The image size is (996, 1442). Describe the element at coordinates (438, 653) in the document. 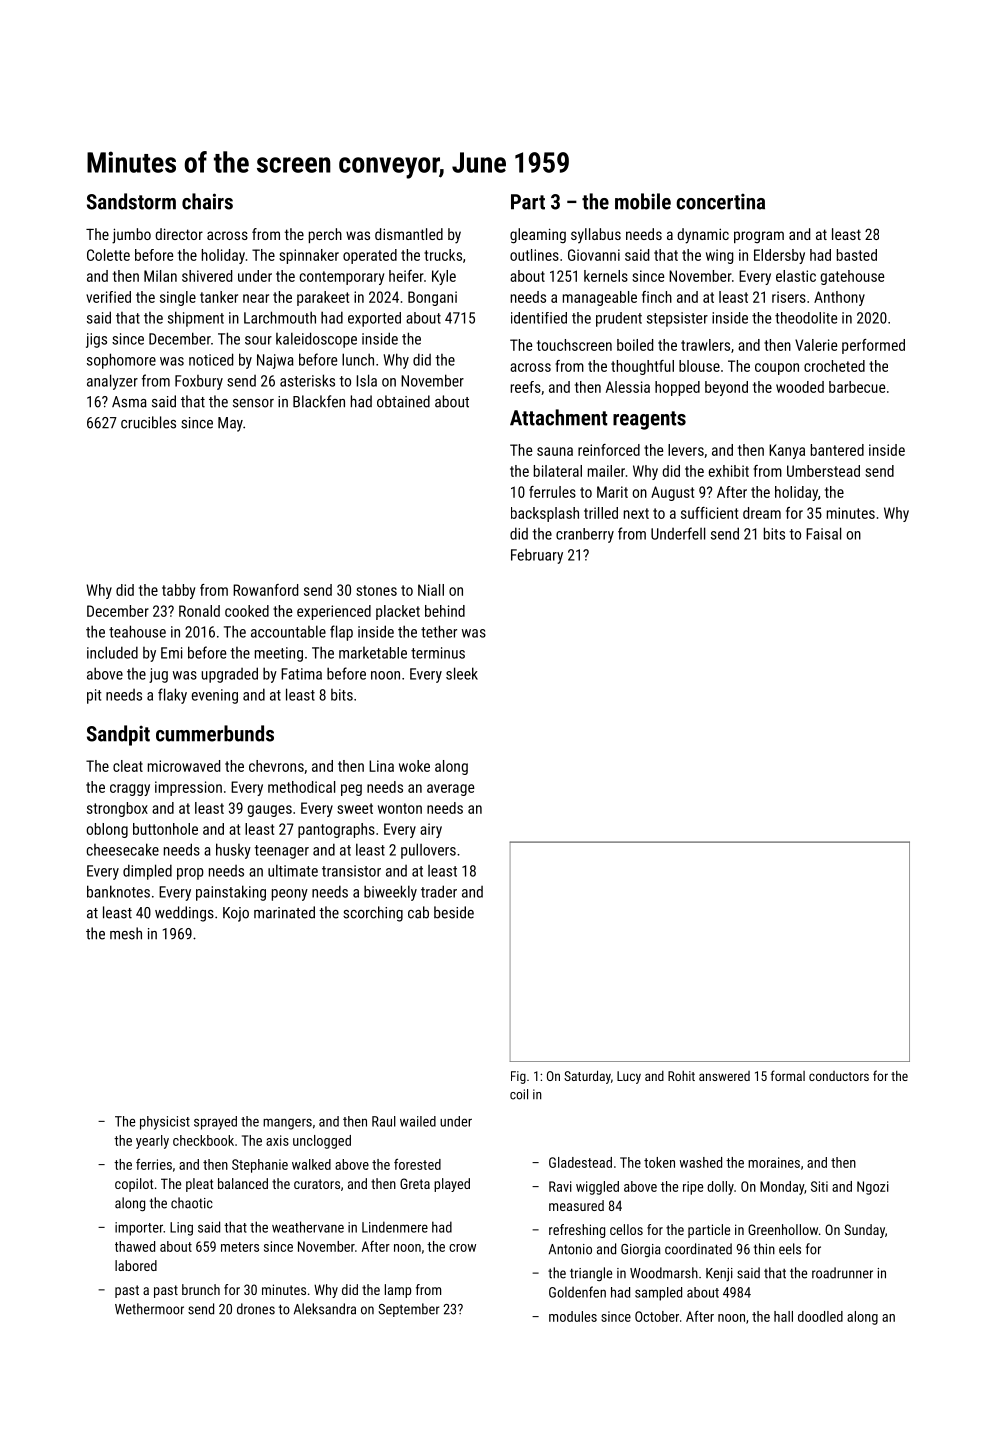

I see `terminus` at that location.
